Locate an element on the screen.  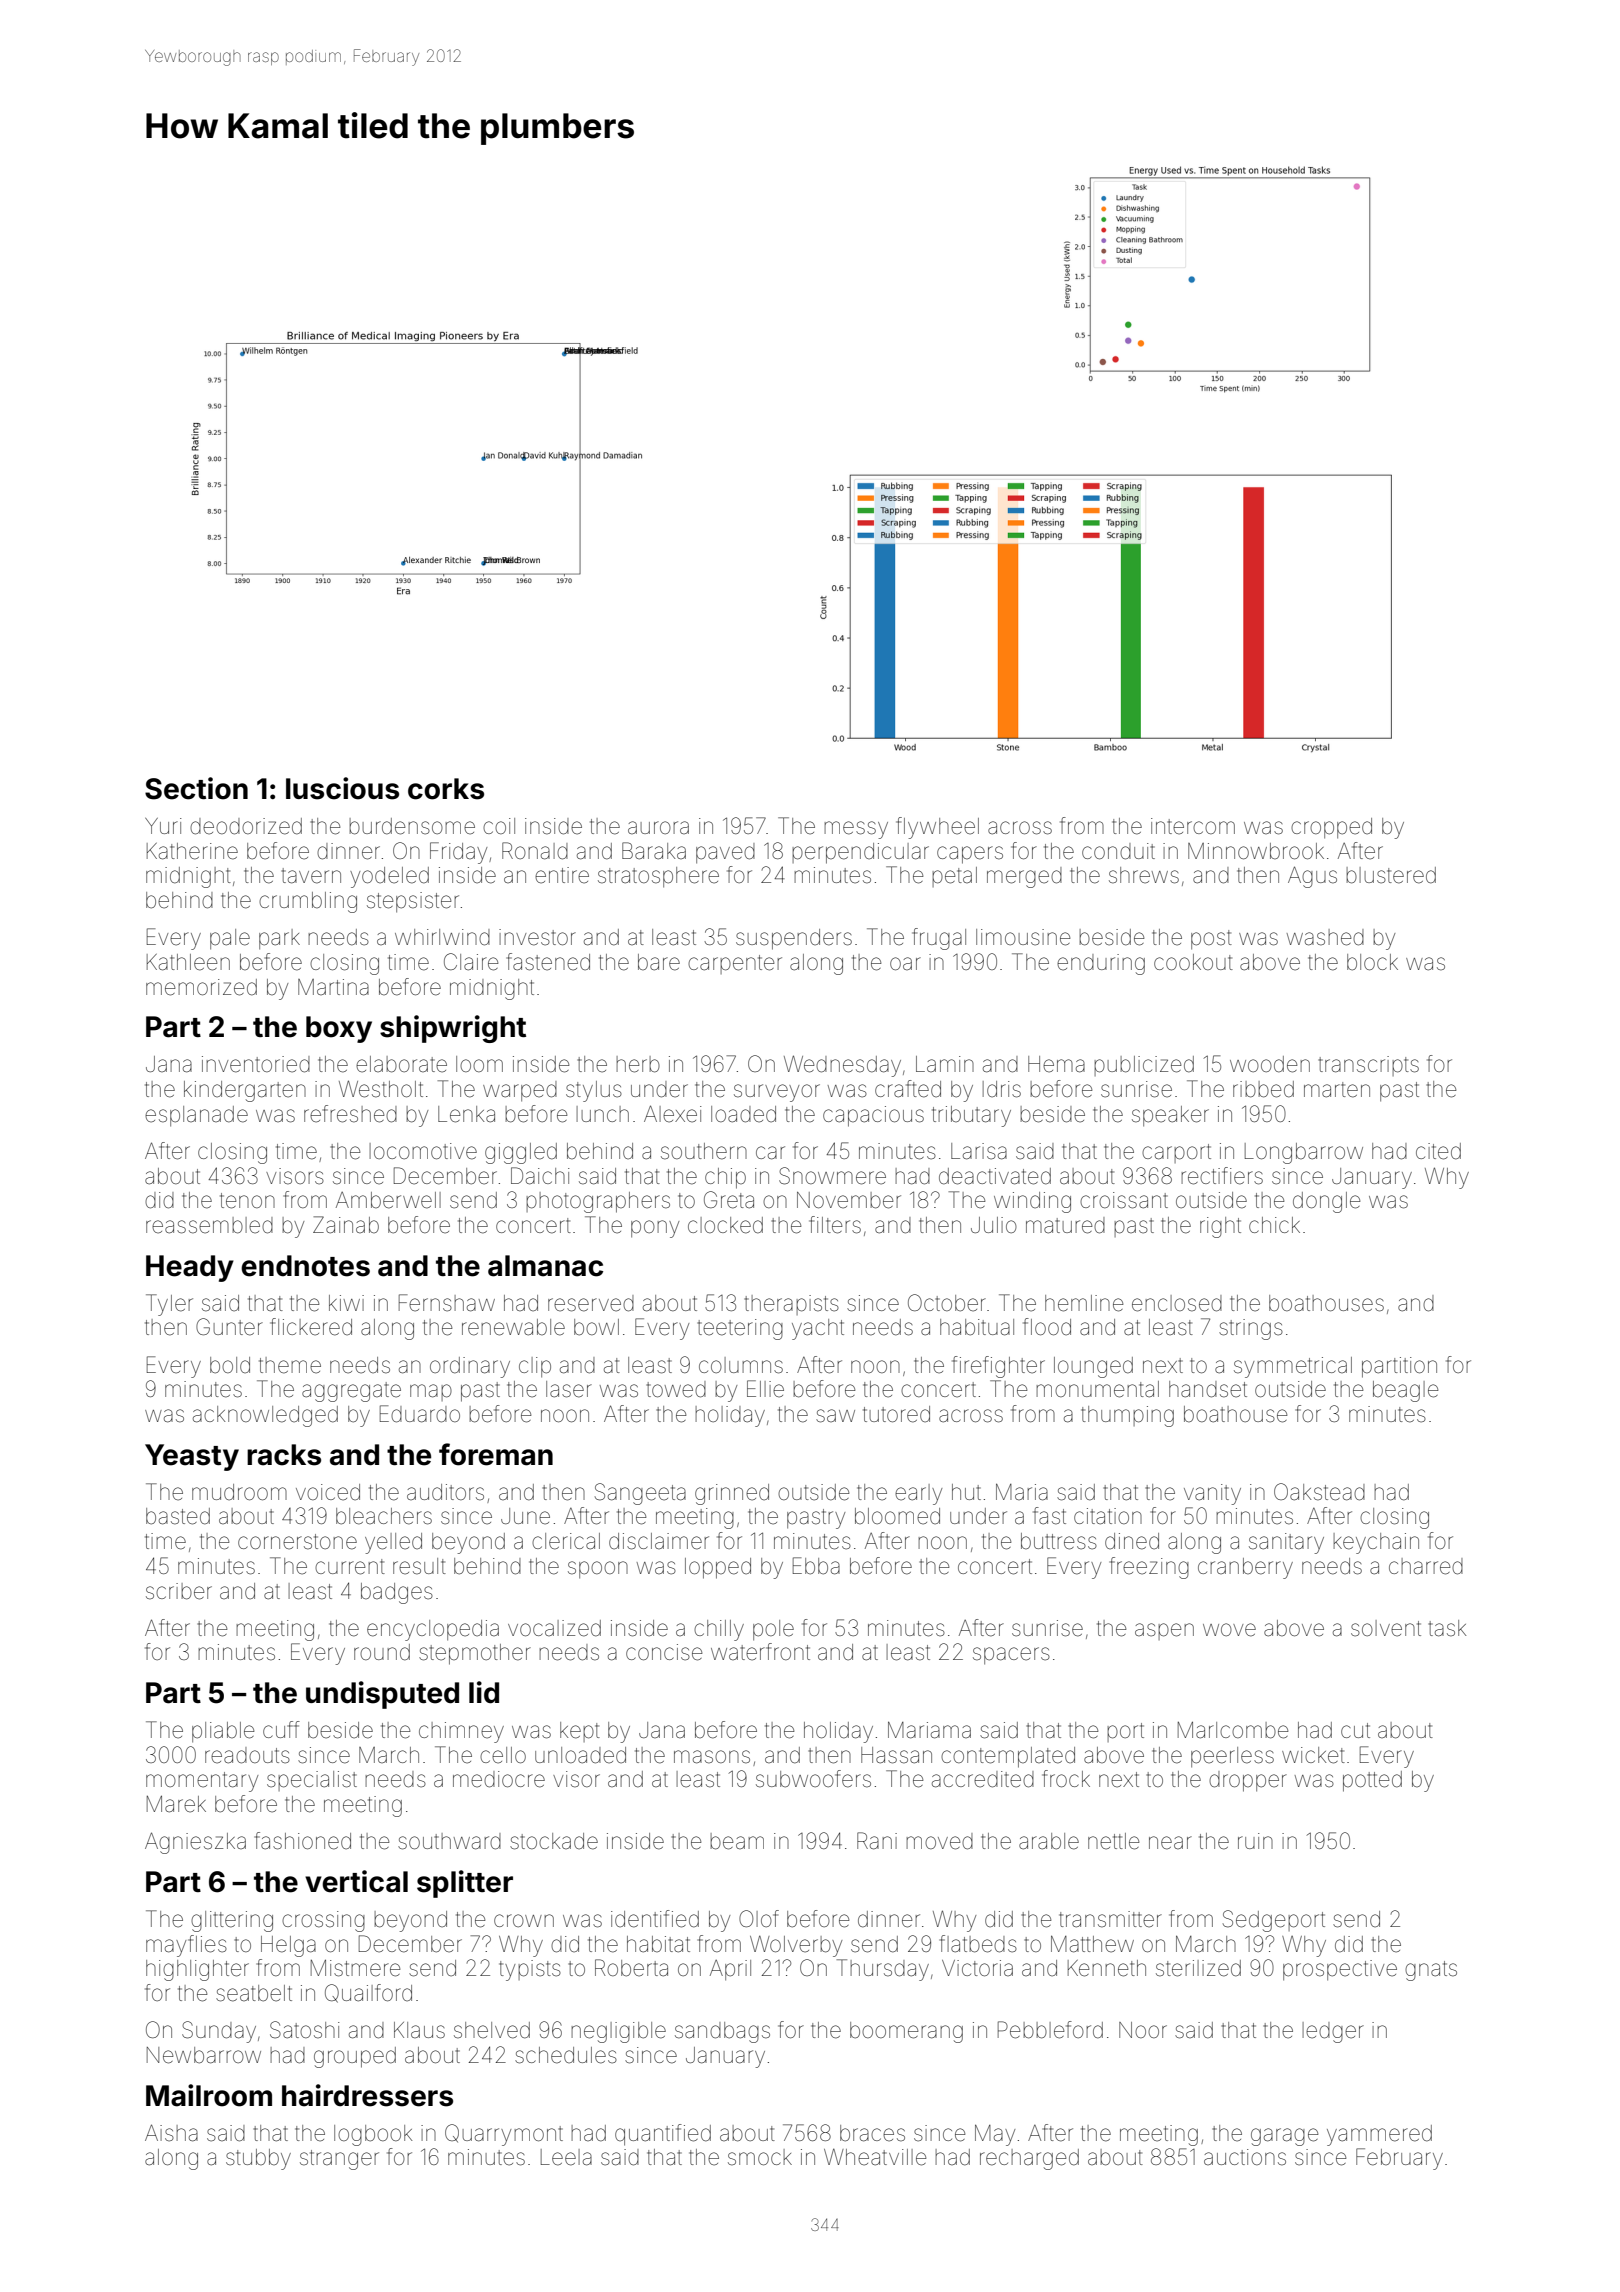
aurora is located at coordinates (658, 827).
